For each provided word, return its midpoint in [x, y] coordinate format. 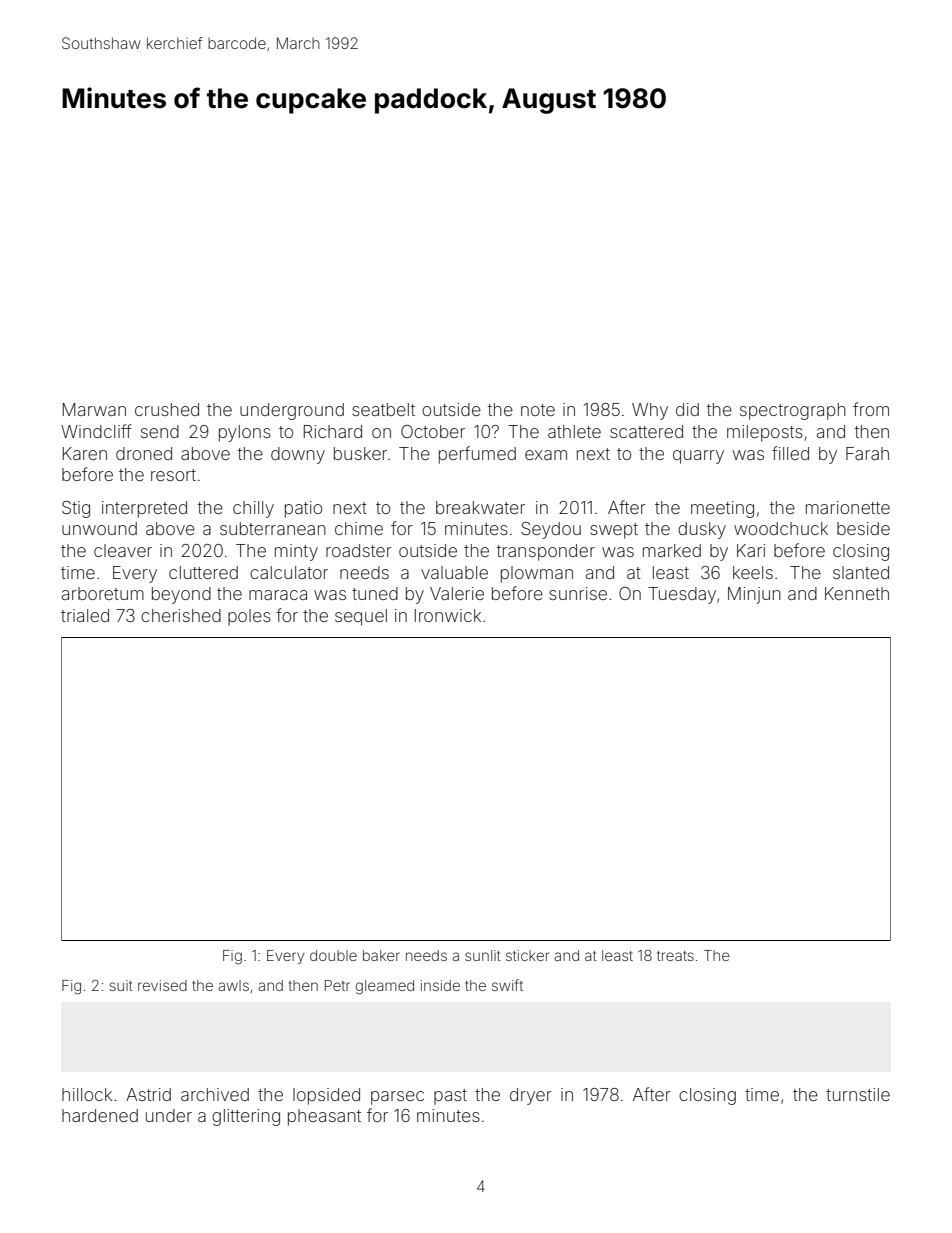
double [333, 955]
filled [790, 453]
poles [249, 617]
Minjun [754, 595]
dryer [531, 1096]
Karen [85, 453]
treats [675, 956]
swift [507, 985]
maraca [278, 595]
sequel [361, 617]
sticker [527, 955]
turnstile [858, 1094]
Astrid [148, 1094]
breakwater [480, 507]
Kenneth [857, 593]
